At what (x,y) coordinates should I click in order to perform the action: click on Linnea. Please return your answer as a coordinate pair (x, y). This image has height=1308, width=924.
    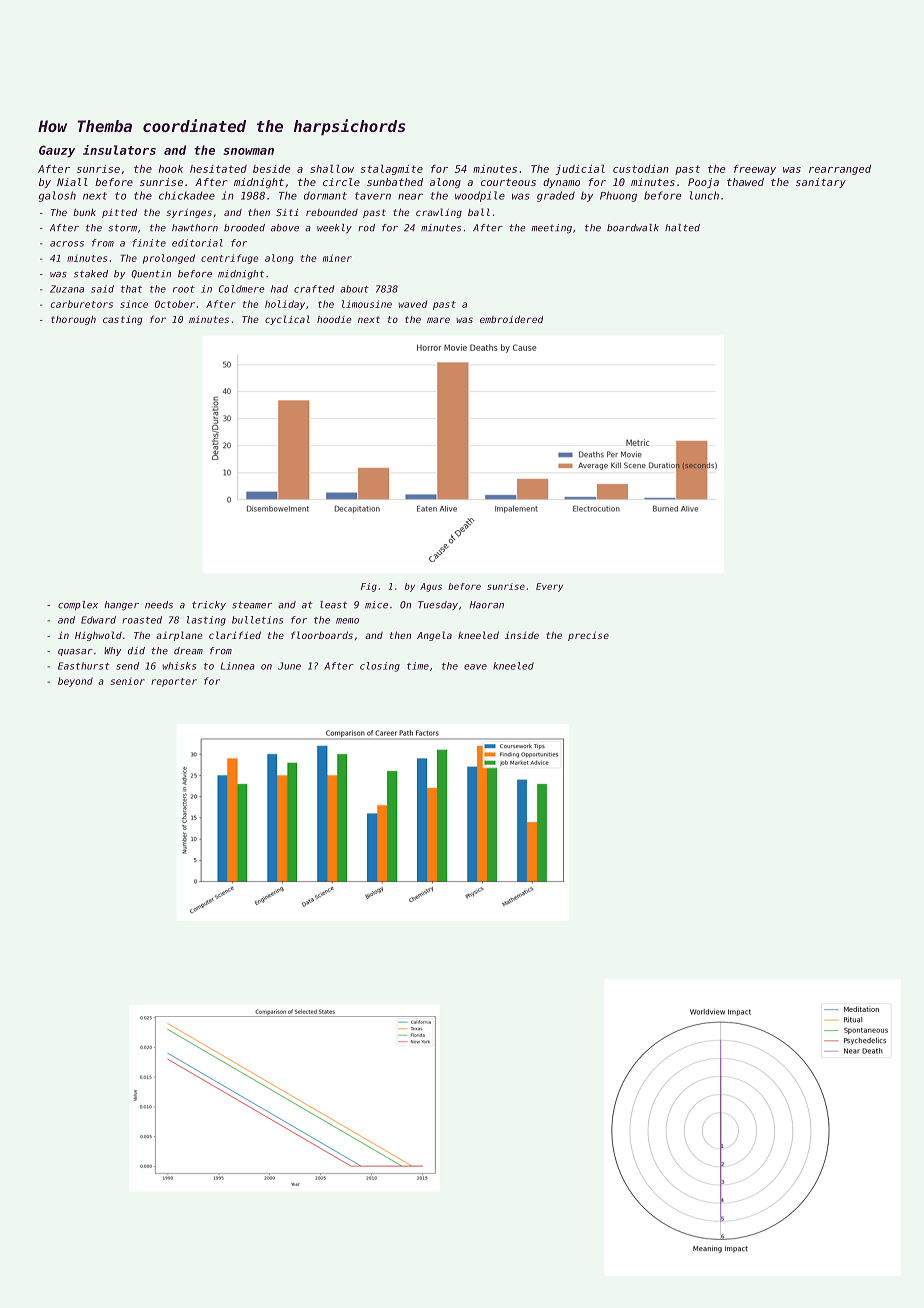
    Looking at the image, I should click on (238, 666).
